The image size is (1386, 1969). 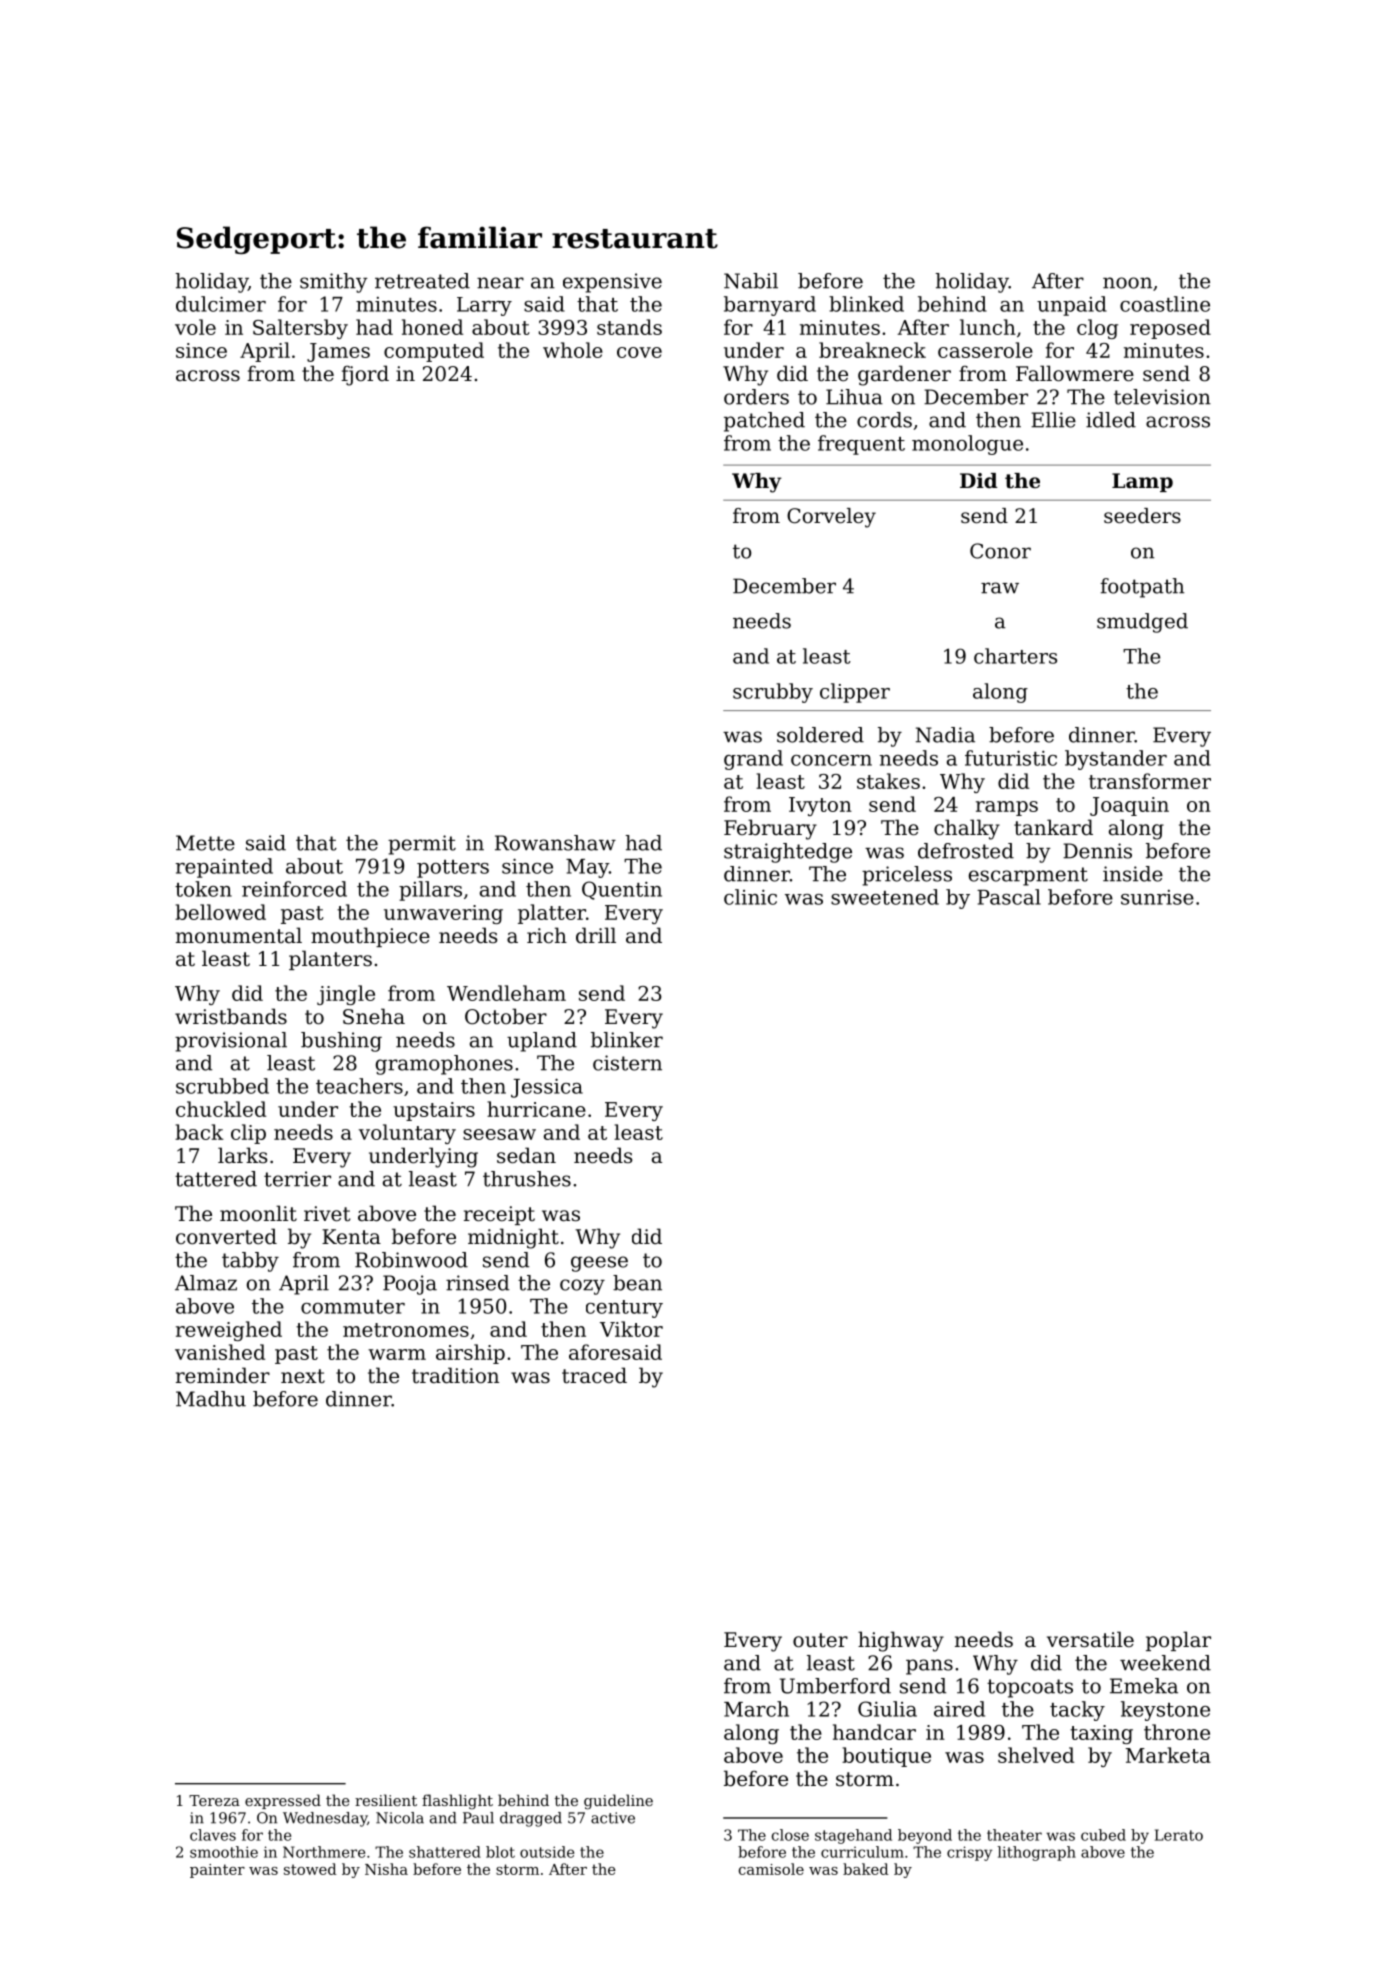 I want to click on sunrise, so click(x=1157, y=897).
